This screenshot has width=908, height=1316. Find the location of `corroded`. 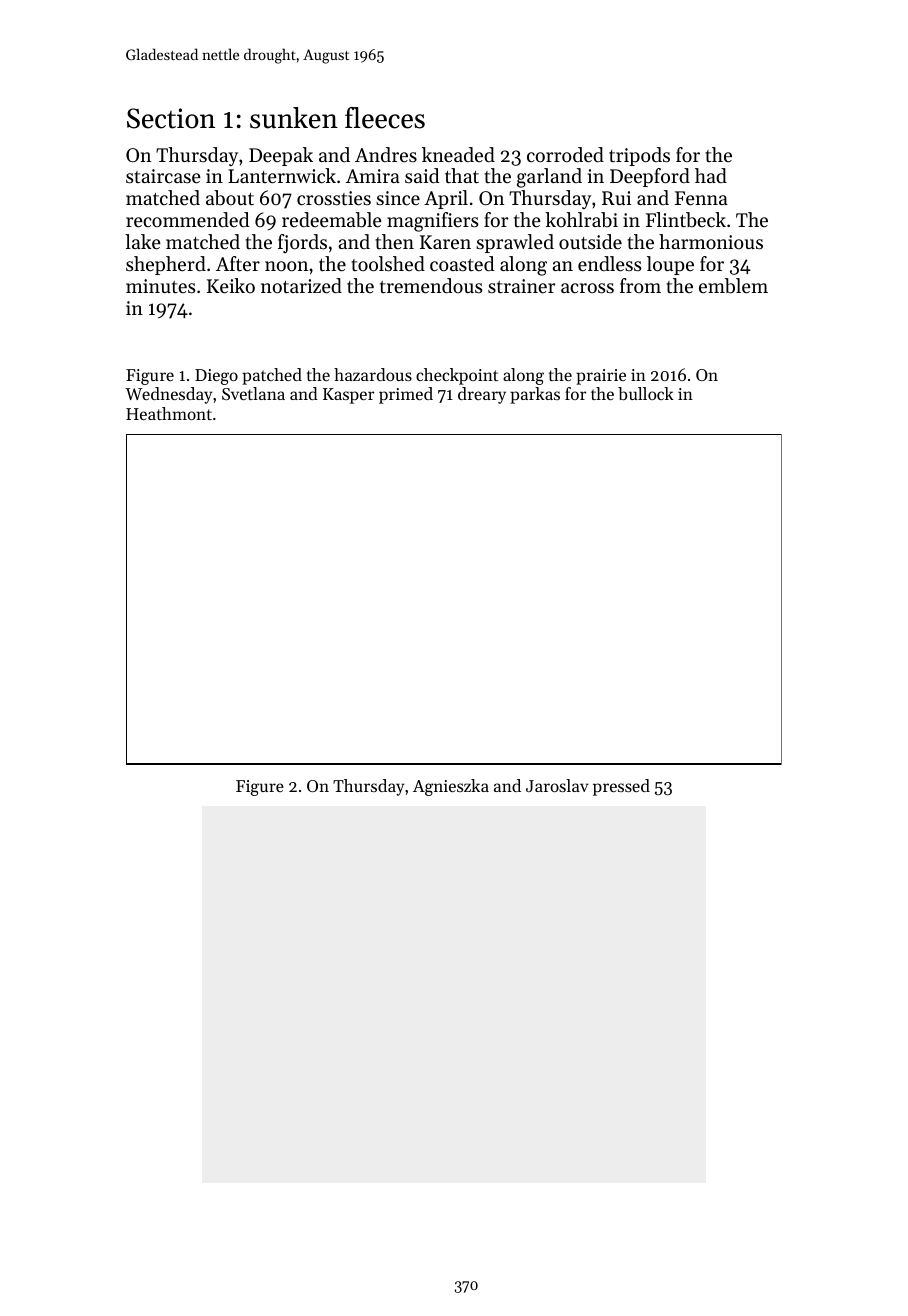

corroded is located at coordinates (565, 155).
